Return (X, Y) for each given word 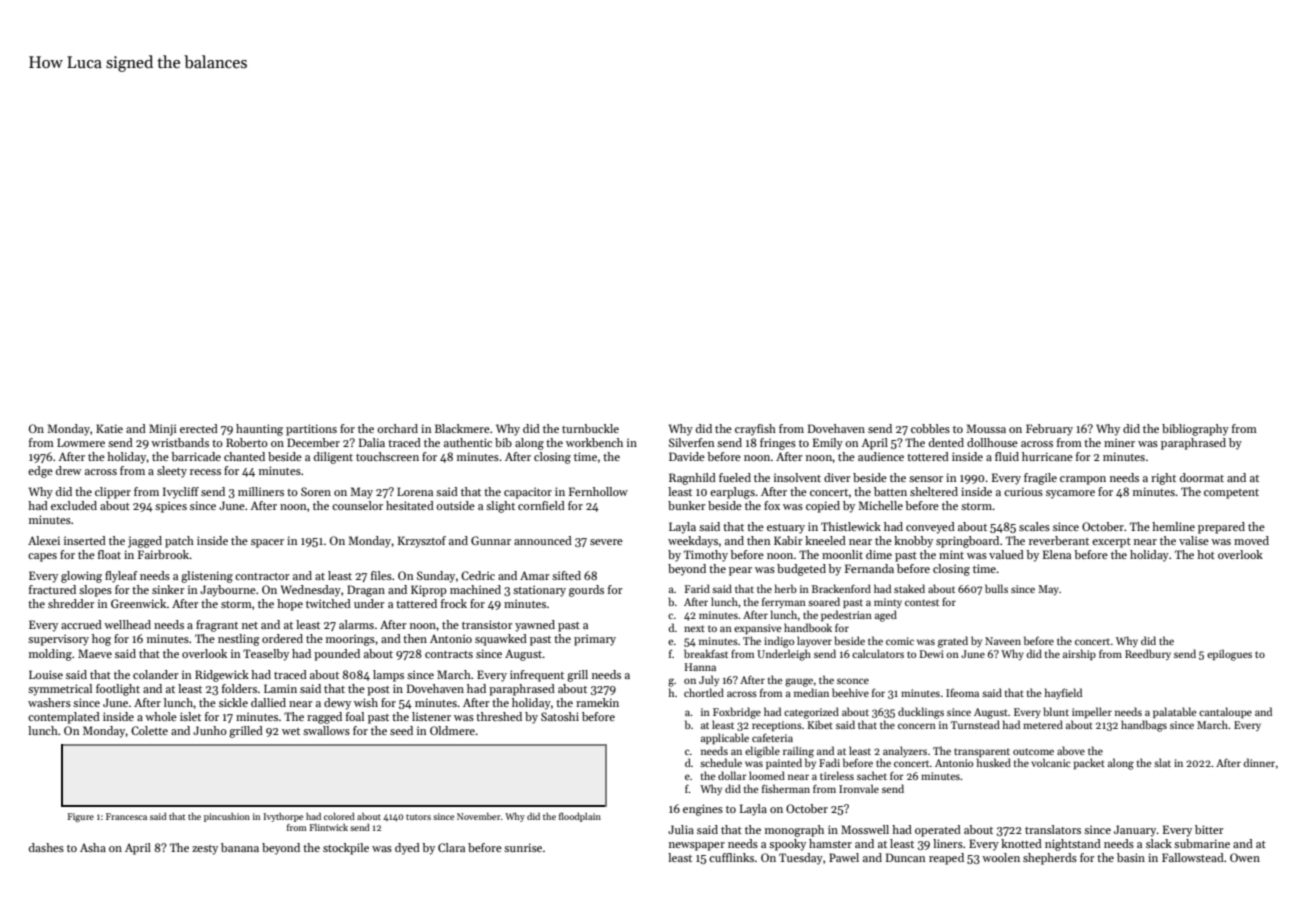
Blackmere (462, 428)
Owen (1245, 857)
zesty (205, 850)
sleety (172, 472)
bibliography (1195, 430)
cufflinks (731, 857)
